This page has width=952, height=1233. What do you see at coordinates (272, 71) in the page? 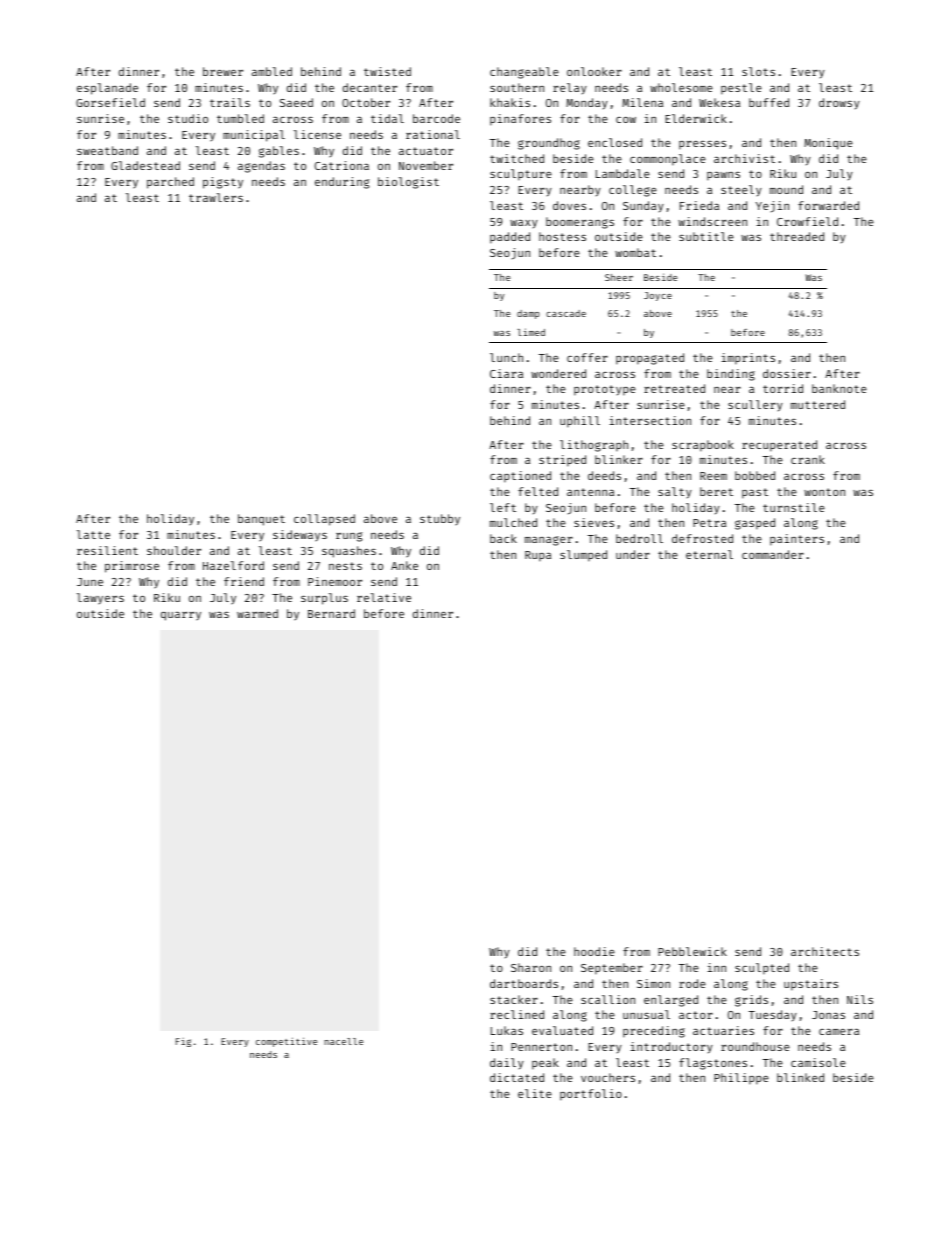
I see `ambled` at bounding box center [272, 71].
